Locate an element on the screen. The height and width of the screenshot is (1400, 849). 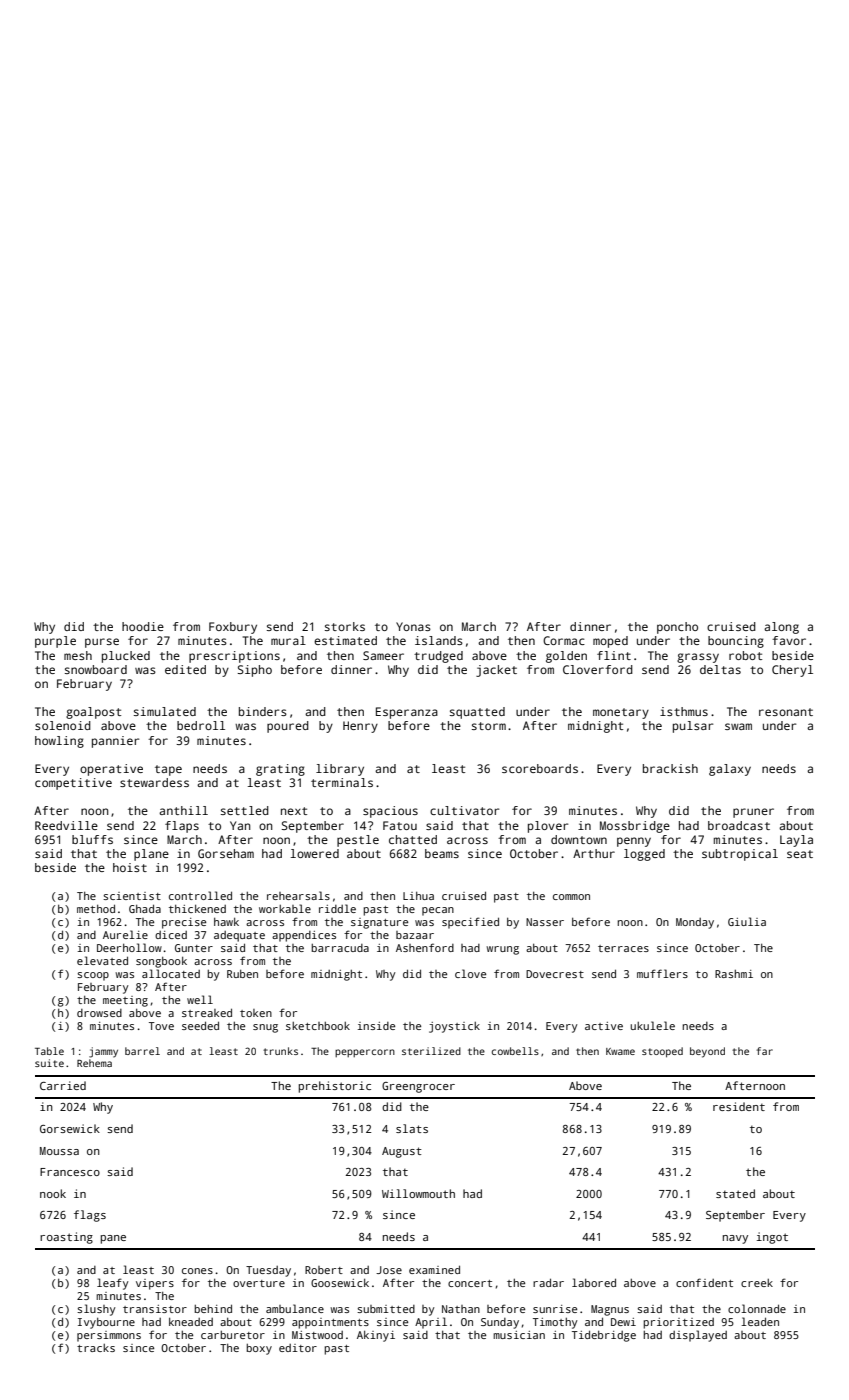
Kwame is located at coordinates (620, 1051).
